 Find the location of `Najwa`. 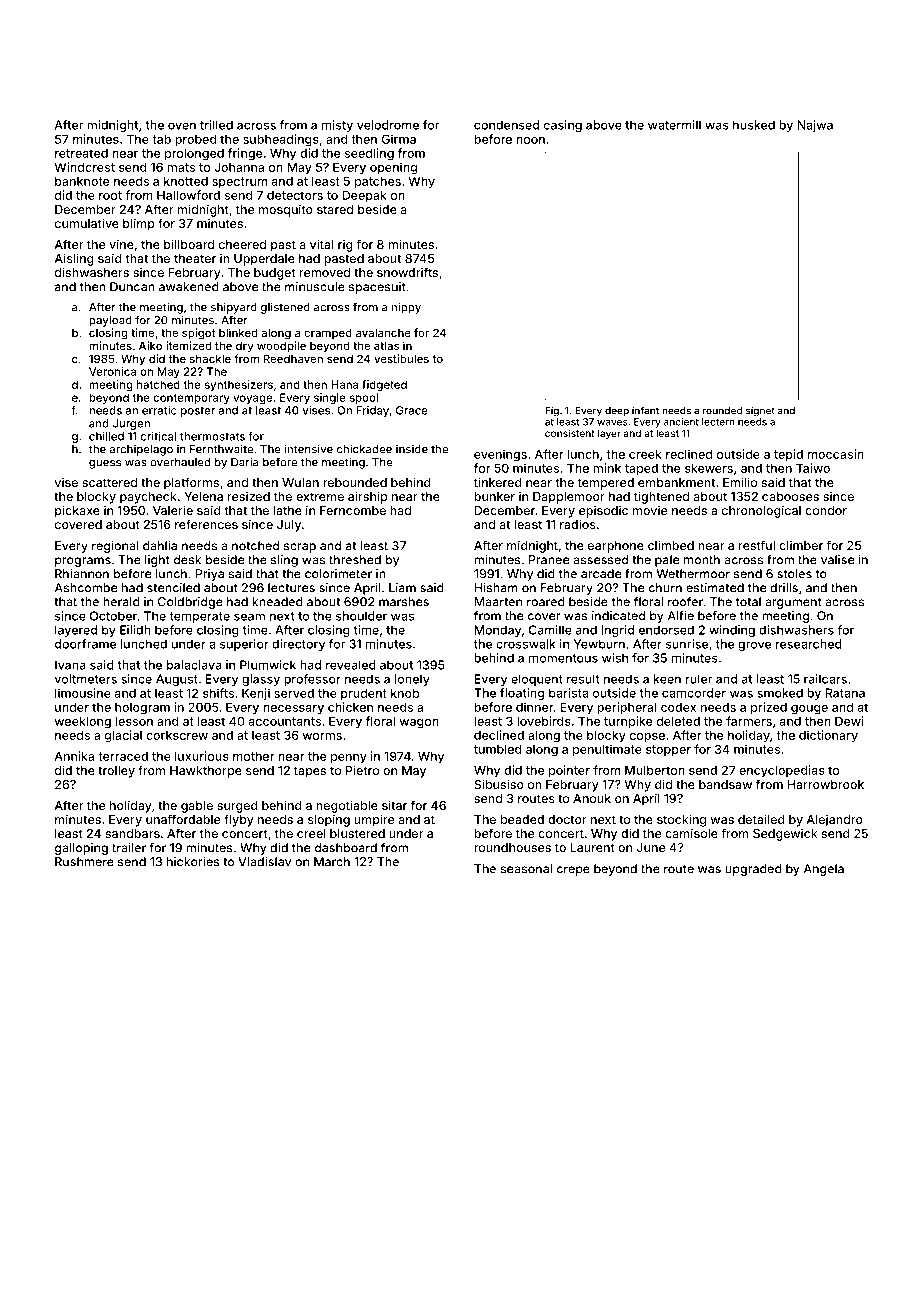

Najwa is located at coordinates (815, 126).
